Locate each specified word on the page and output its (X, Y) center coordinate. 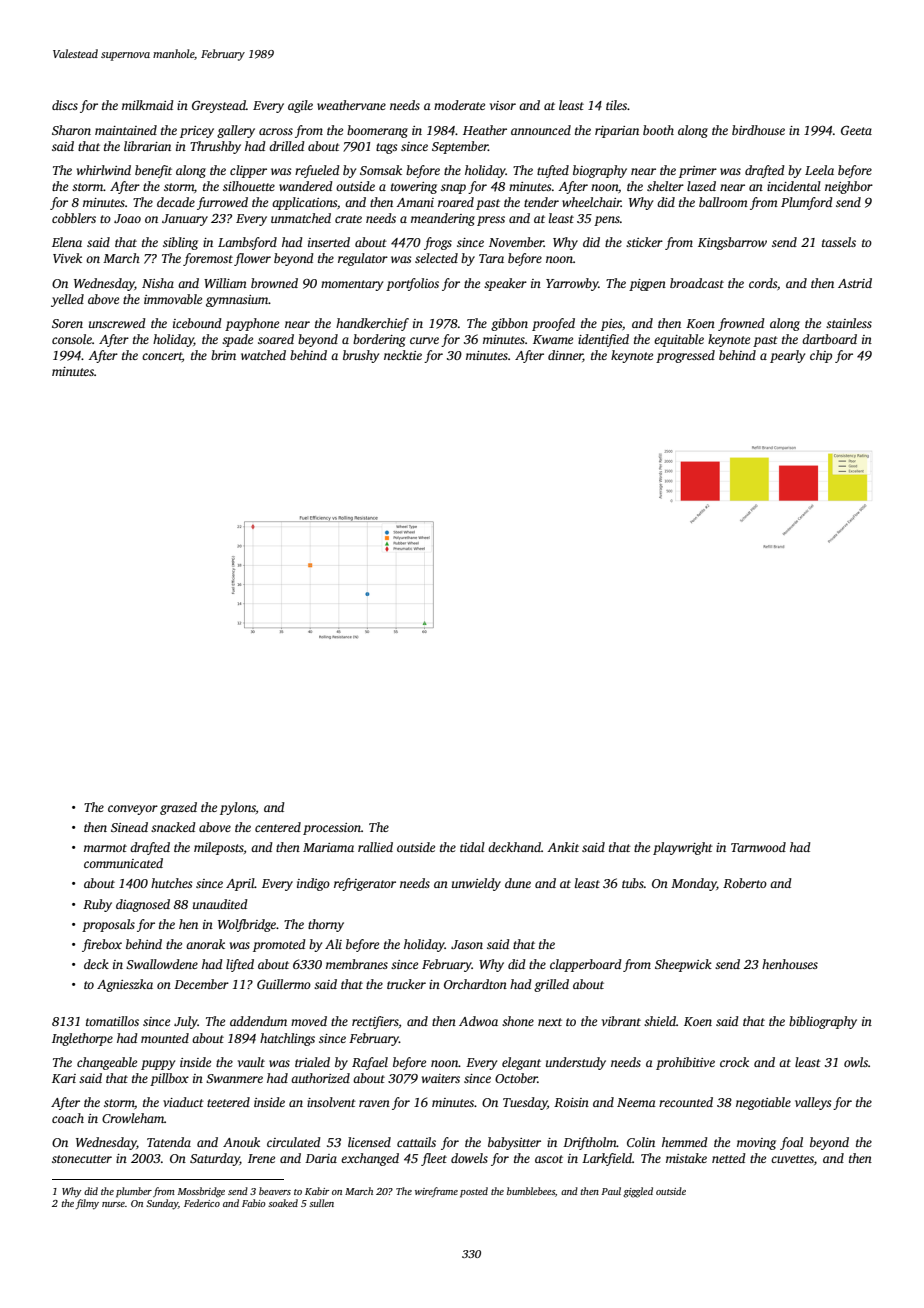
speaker (505, 284)
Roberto (745, 883)
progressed (685, 356)
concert (162, 356)
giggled (638, 1192)
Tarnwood (758, 847)
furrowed (222, 203)
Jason (467, 944)
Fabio (254, 1203)
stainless (849, 323)
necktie (403, 355)
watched (263, 355)
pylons (238, 808)
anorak (205, 944)
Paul (611, 1191)
